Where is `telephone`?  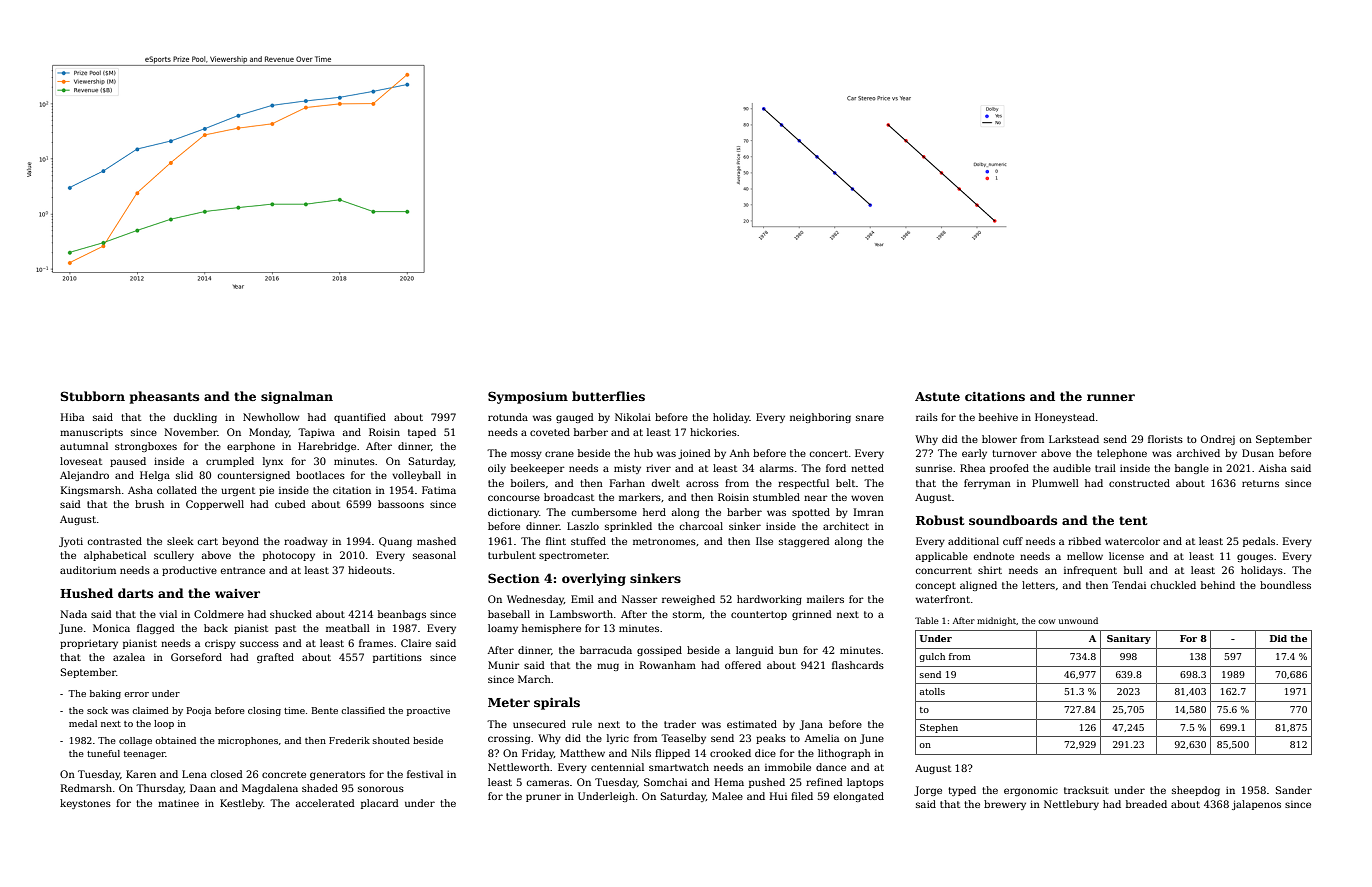 telephone is located at coordinates (1122, 454).
